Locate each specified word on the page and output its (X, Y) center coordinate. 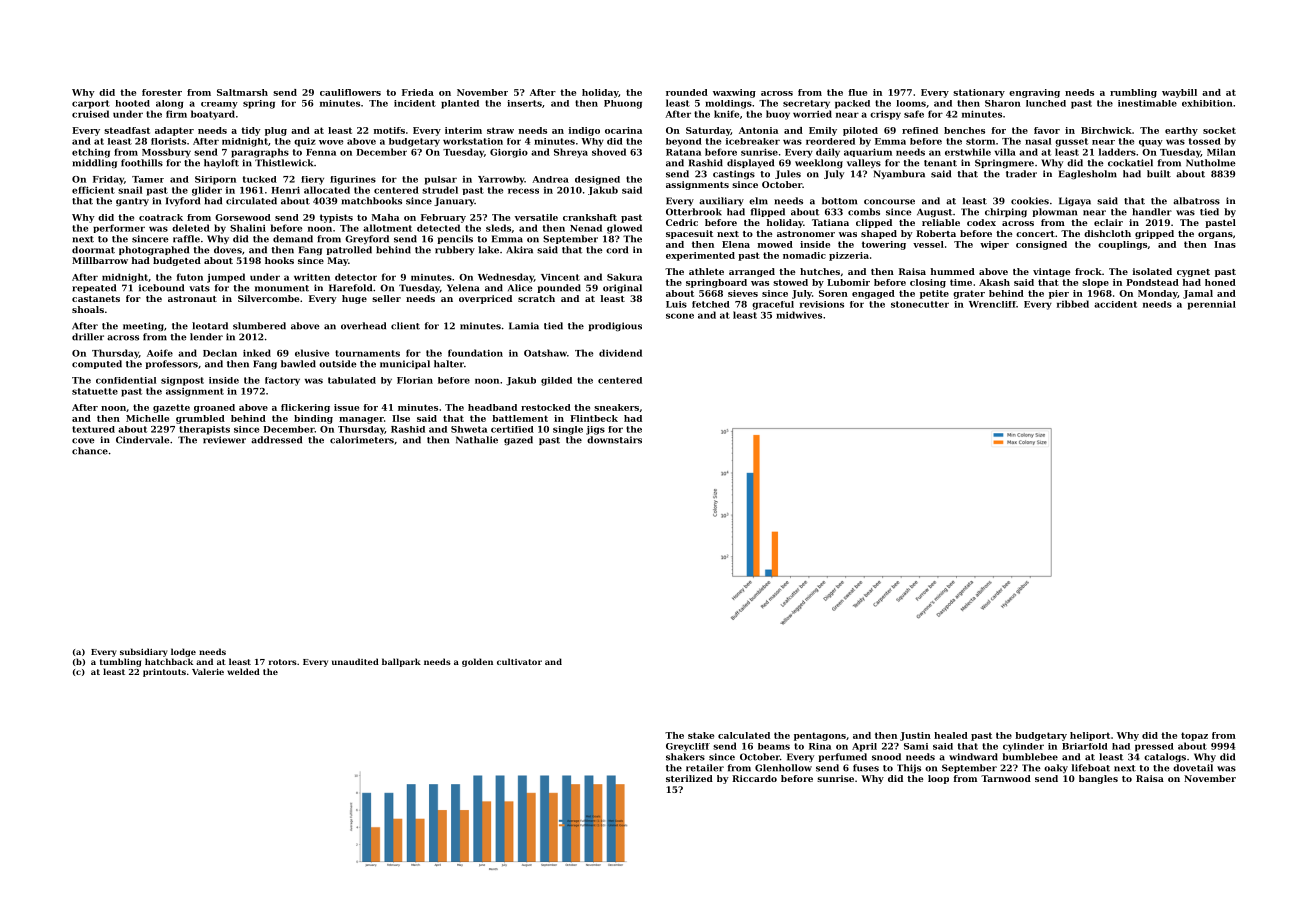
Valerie (208, 671)
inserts (524, 103)
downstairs (614, 440)
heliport (1090, 736)
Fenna (321, 152)
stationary (979, 93)
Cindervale (143, 440)
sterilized (689, 778)
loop (938, 779)
